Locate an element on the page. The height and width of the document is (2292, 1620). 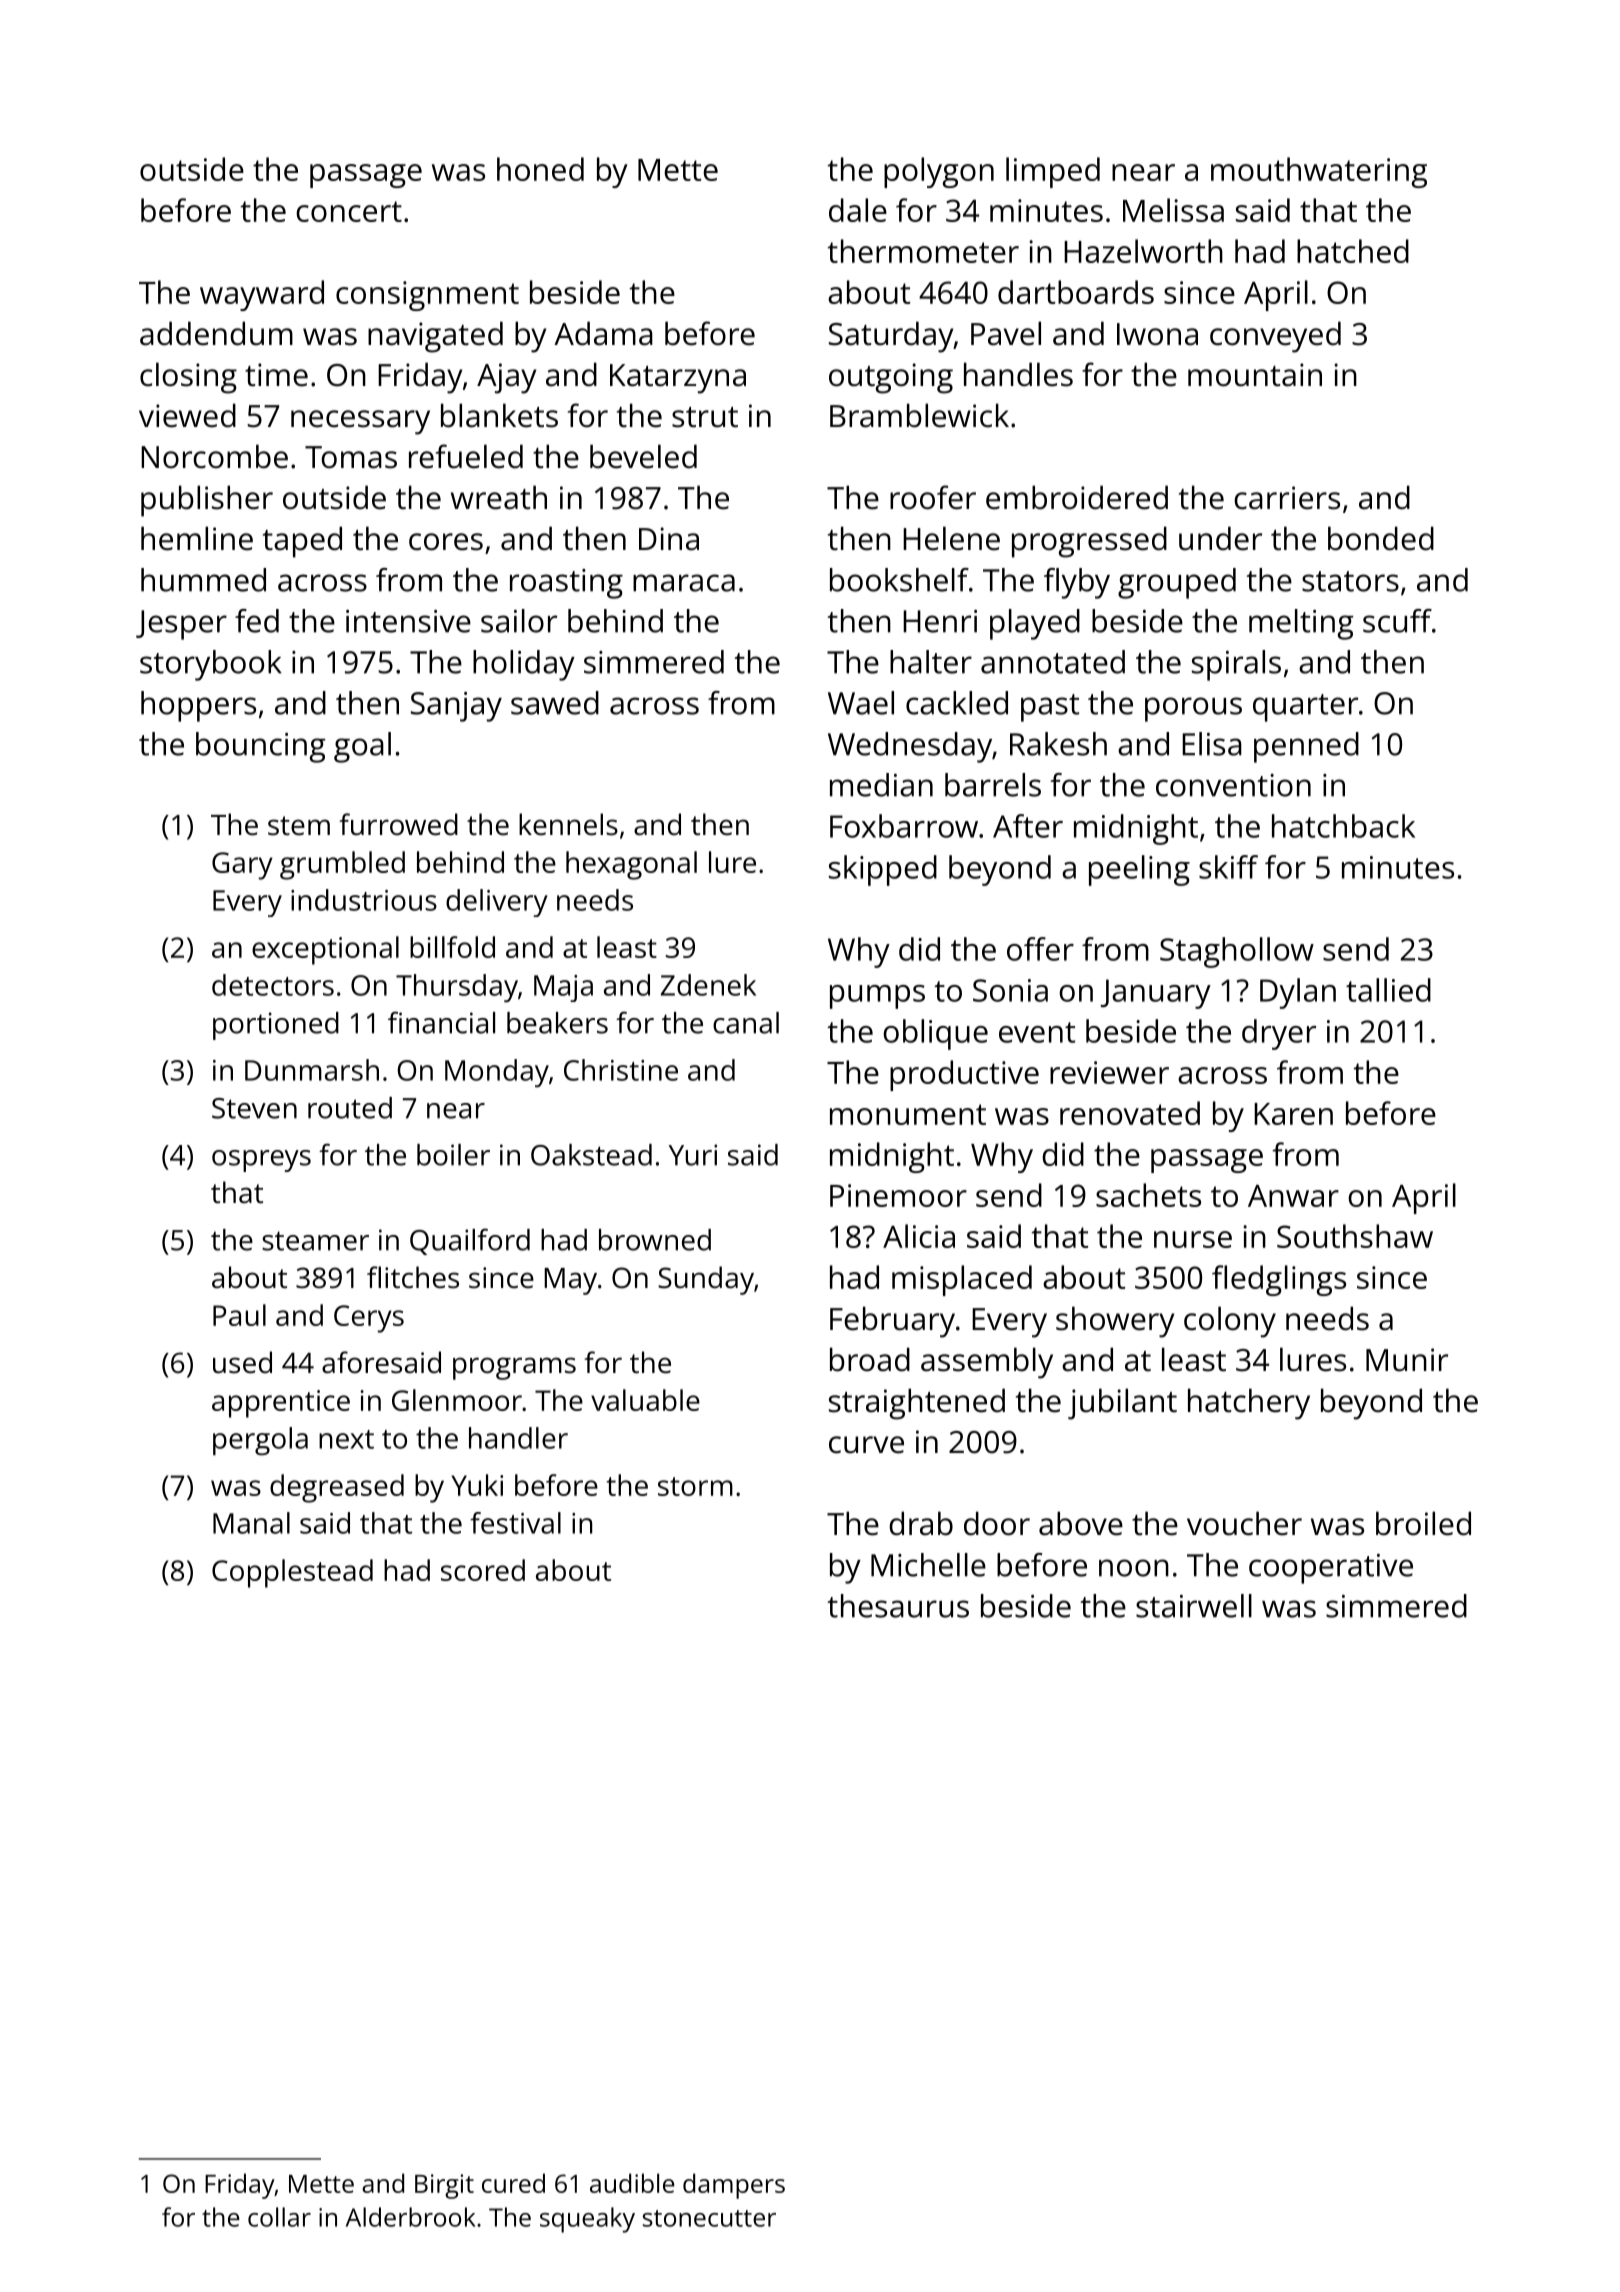
quarter is located at coordinates (1305, 708).
